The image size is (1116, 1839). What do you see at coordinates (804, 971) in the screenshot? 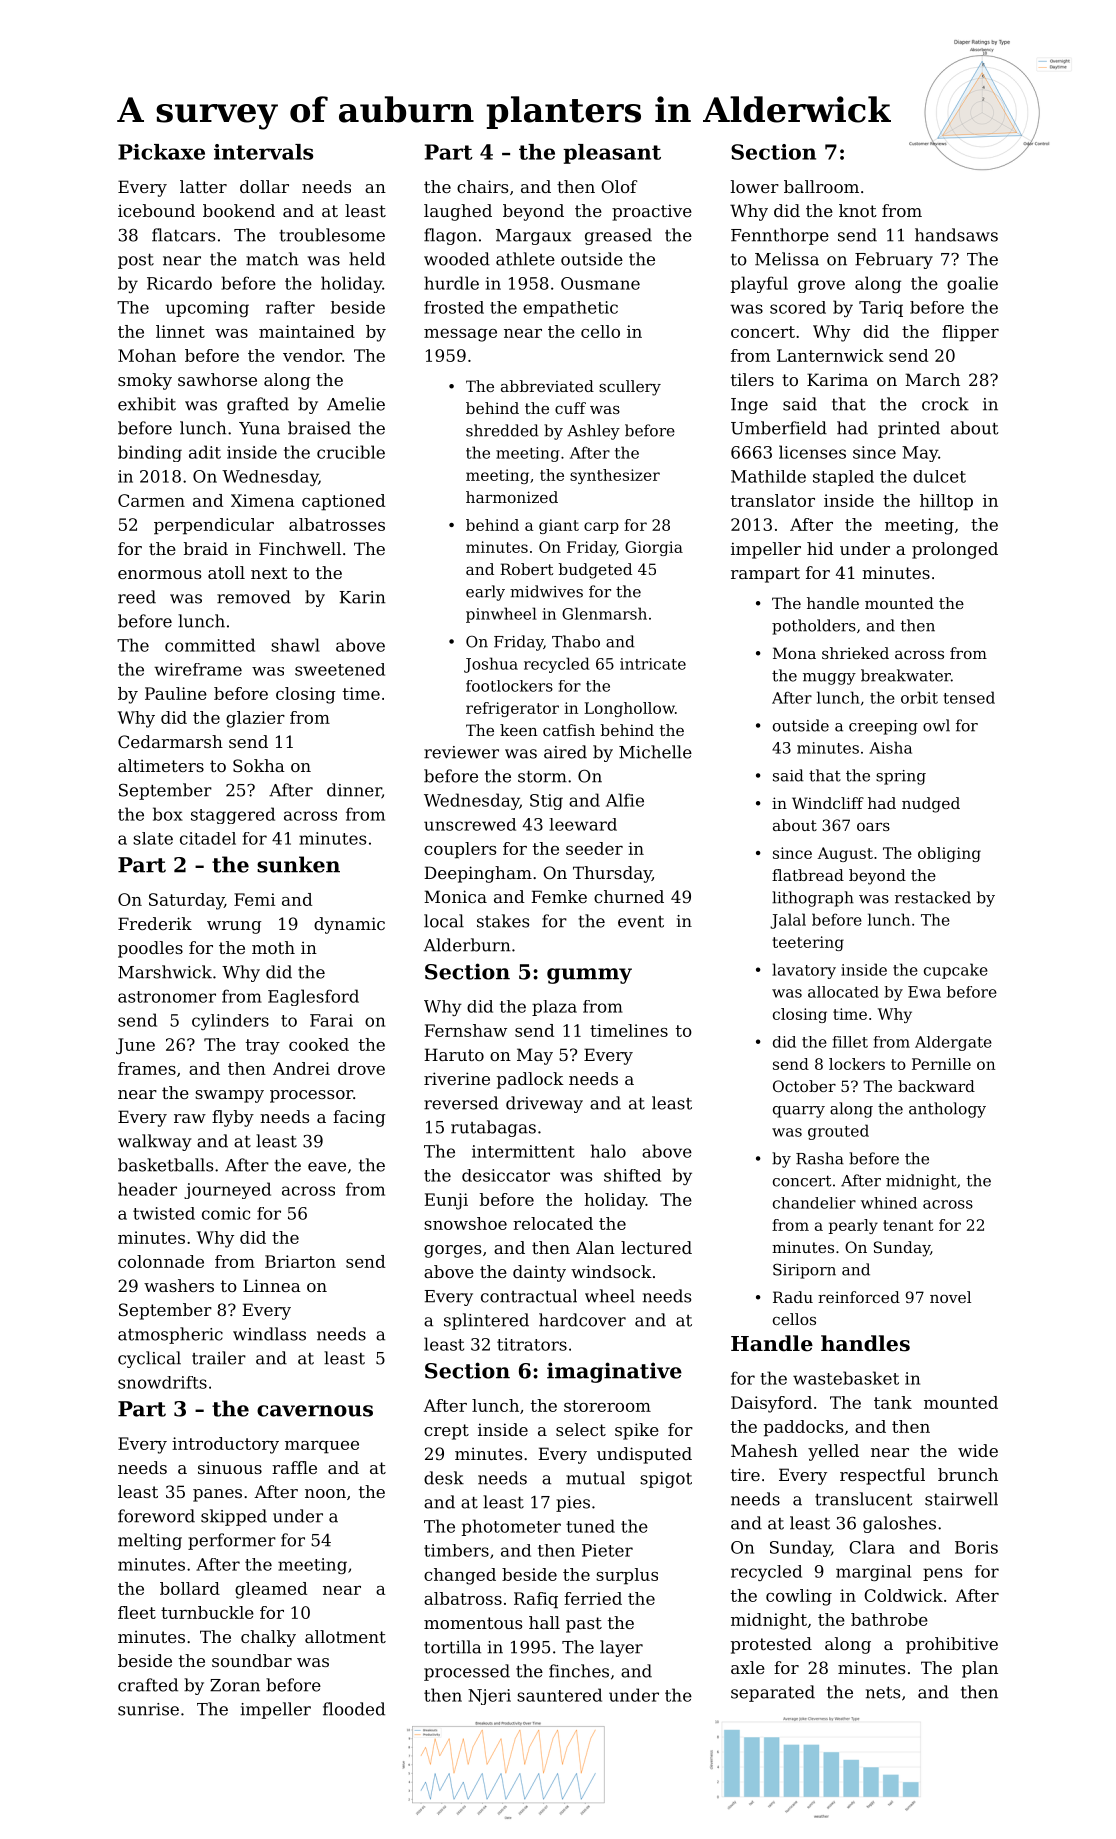
I see `lavatory` at bounding box center [804, 971].
